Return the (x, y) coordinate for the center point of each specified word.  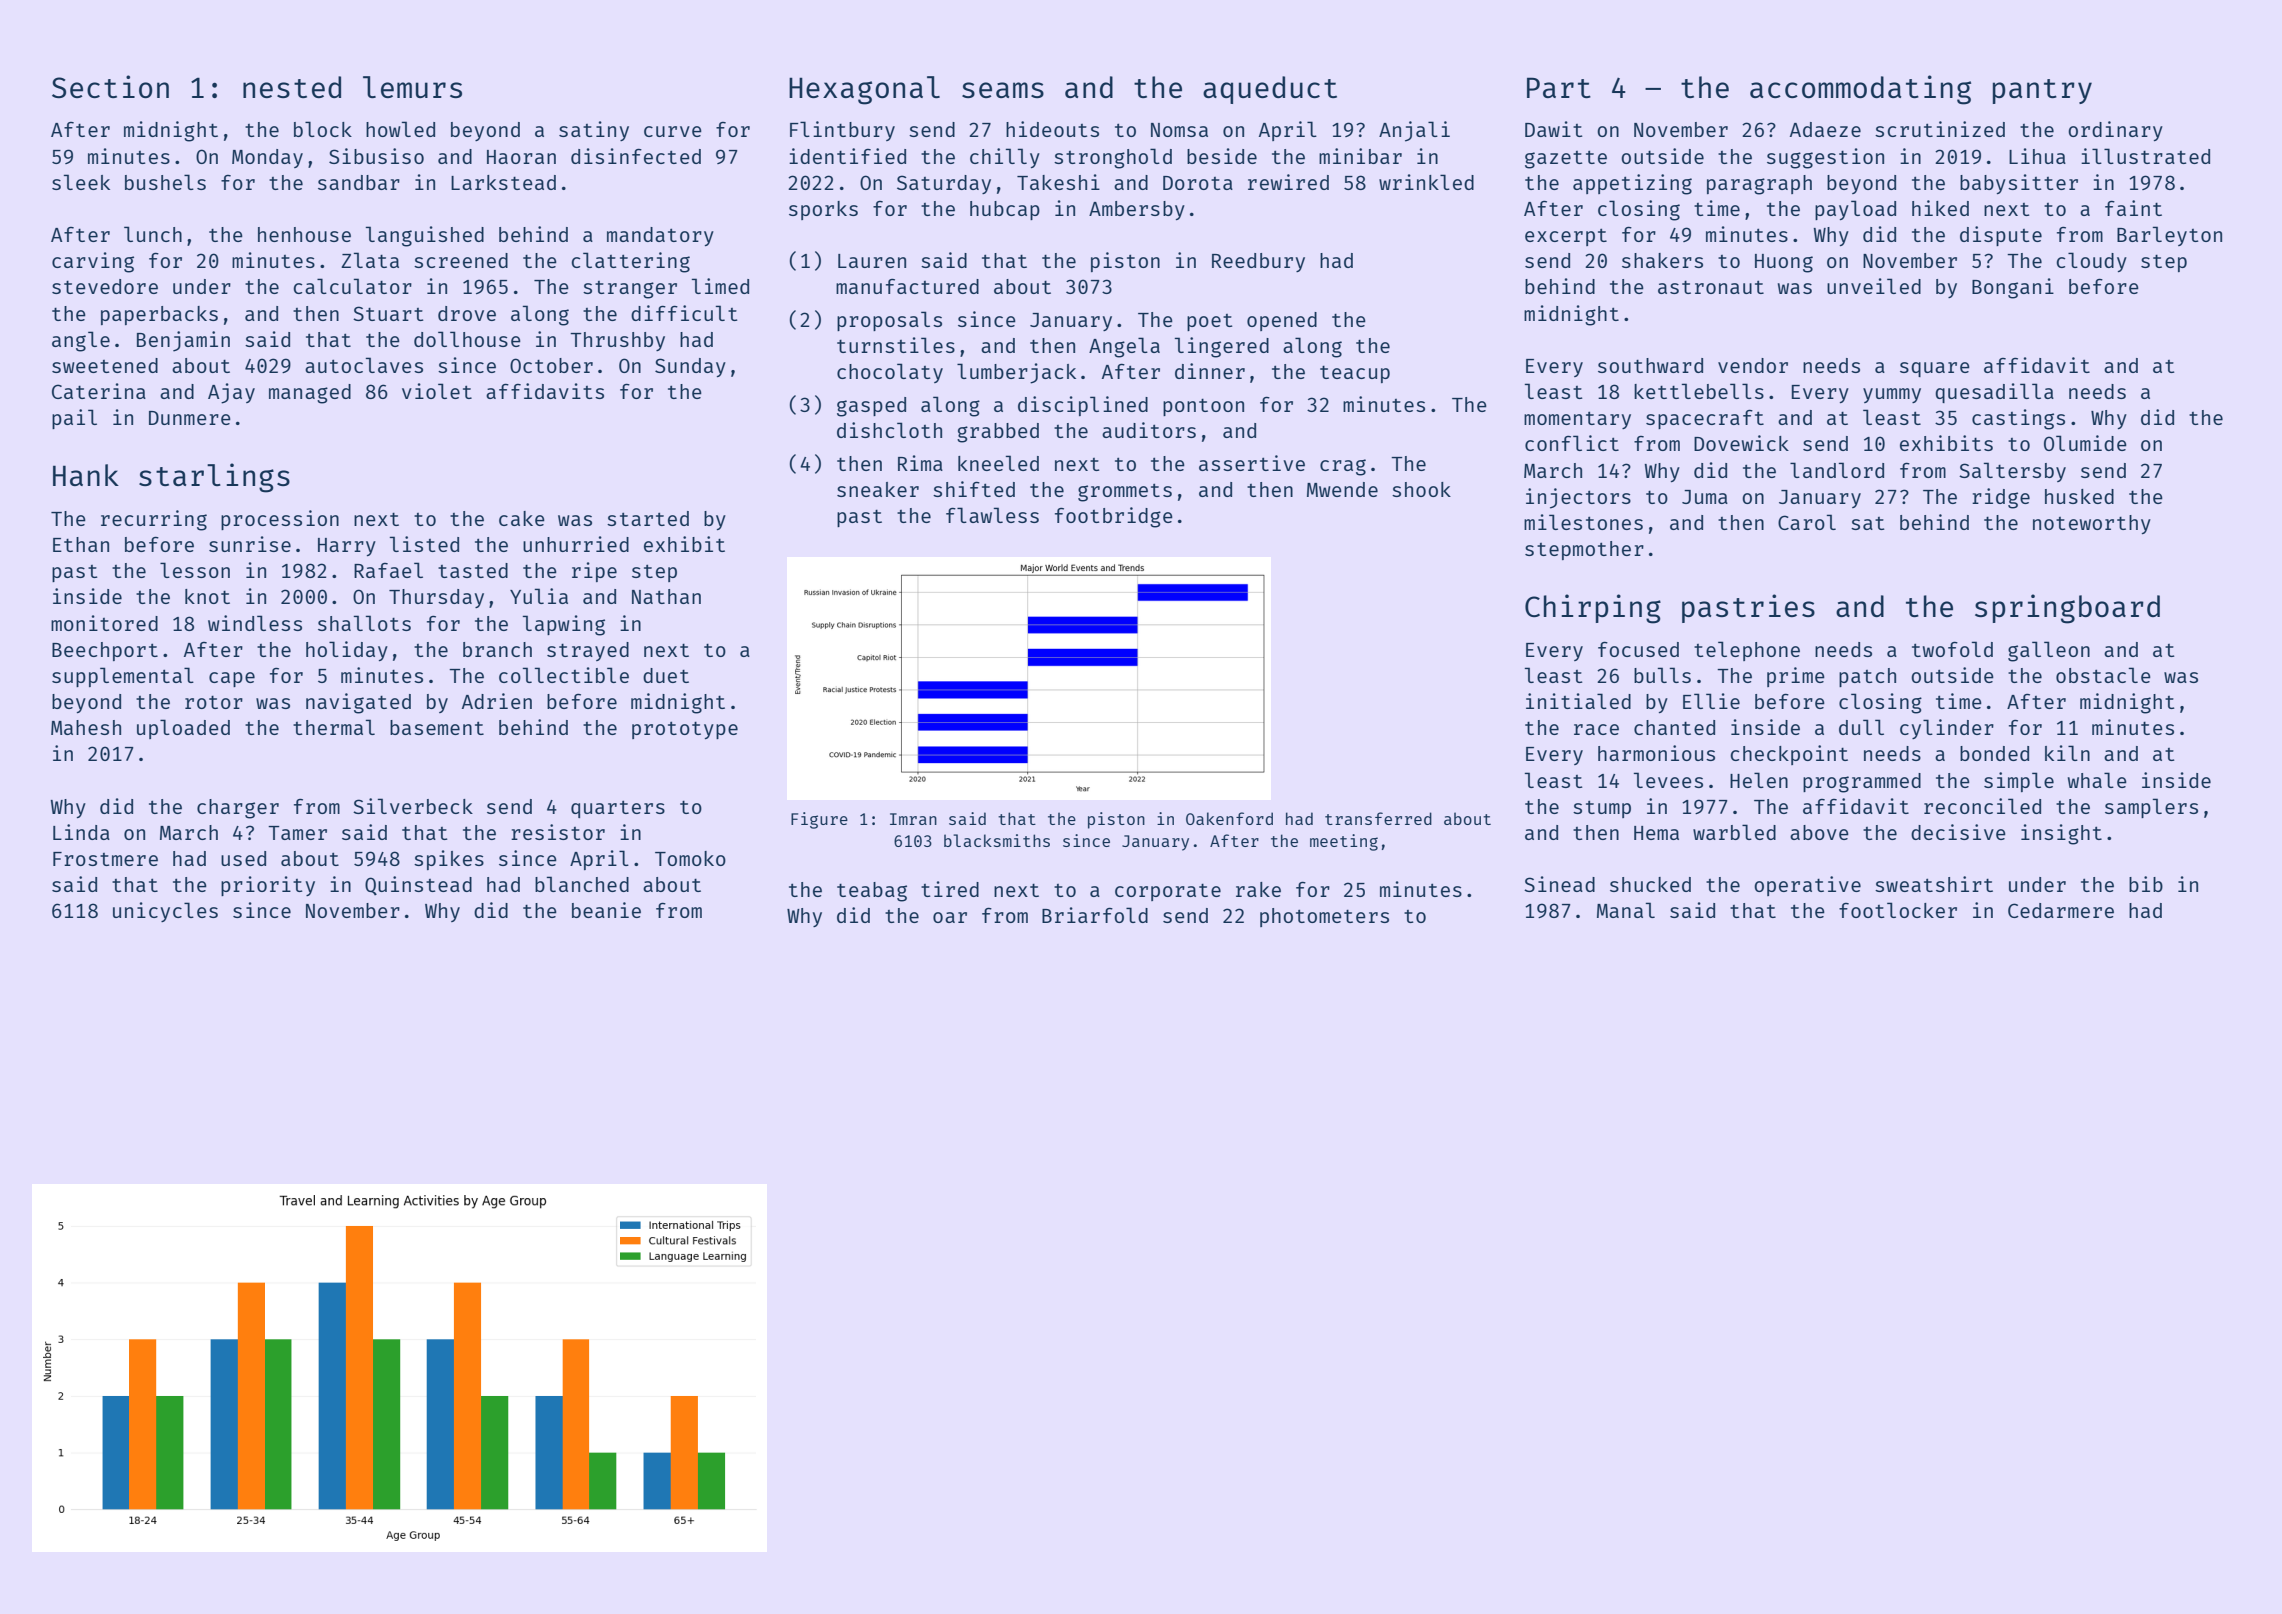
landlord (1837, 470)
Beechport (105, 651)
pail (74, 419)
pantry (2042, 91)
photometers (1324, 917)
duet (666, 675)
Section (110, 86)
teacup (1355, 374)
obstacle (2103, 675)
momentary (1577, 420)
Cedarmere (2061, 910)
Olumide (2085, 443)
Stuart (388, 313)
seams (1003, 90)
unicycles (165, 912)
